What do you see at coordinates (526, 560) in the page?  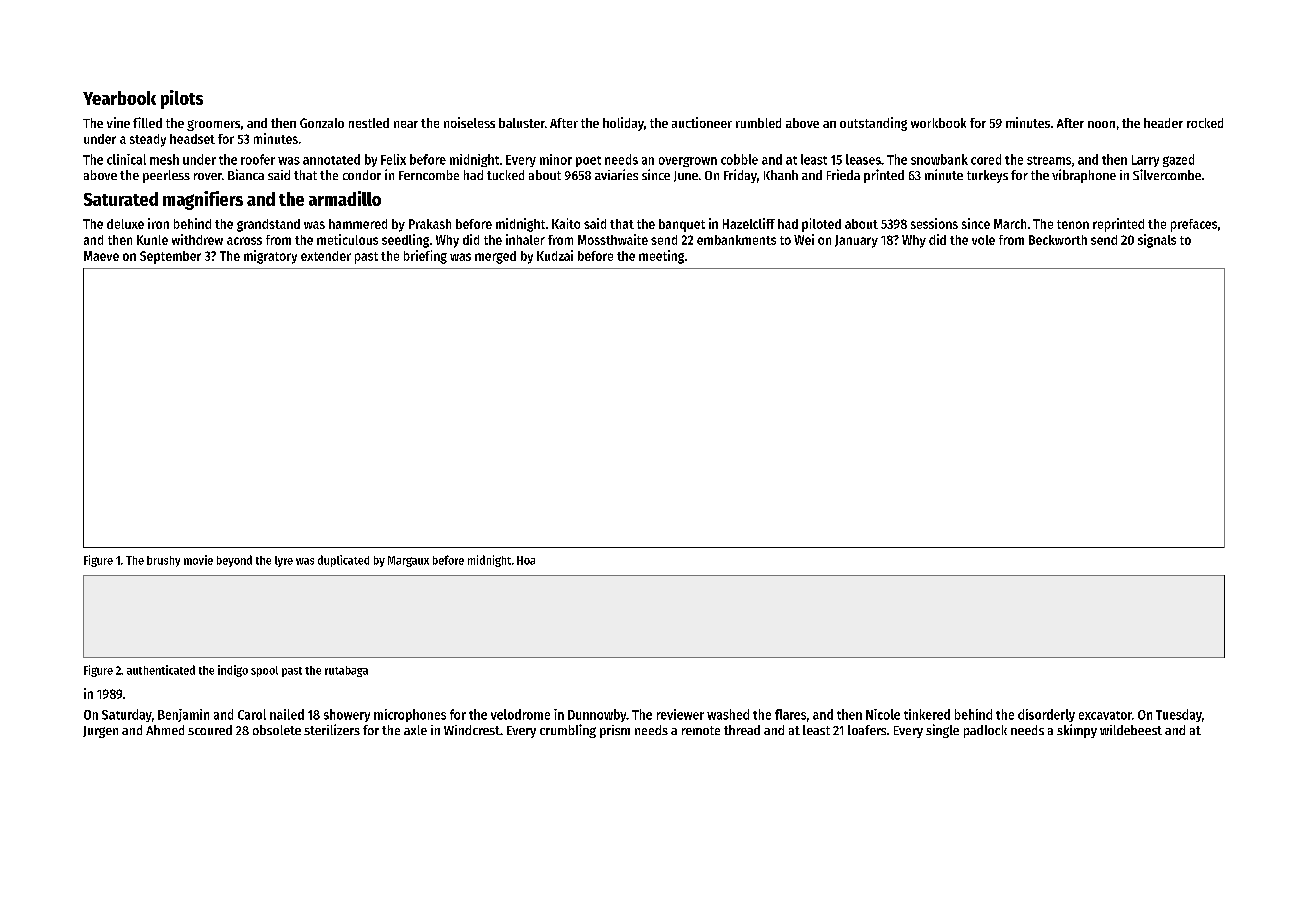 I see `Hoa` at bounding box center [526, 560].
